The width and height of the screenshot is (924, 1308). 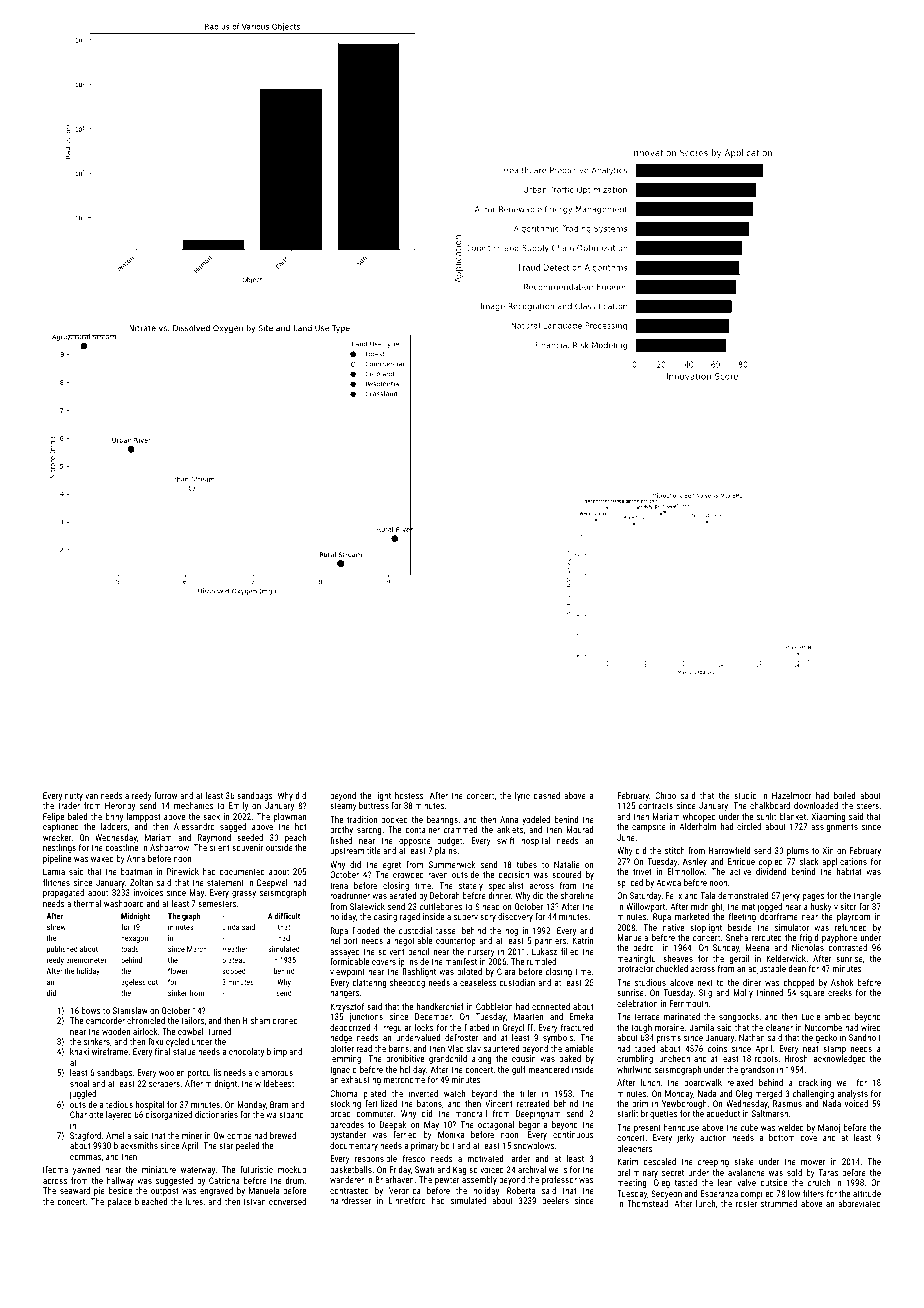 What do you see at coordinates (549, 1069) in the screenshot?
I see `meandered` at bounding box center [549, 1069].
